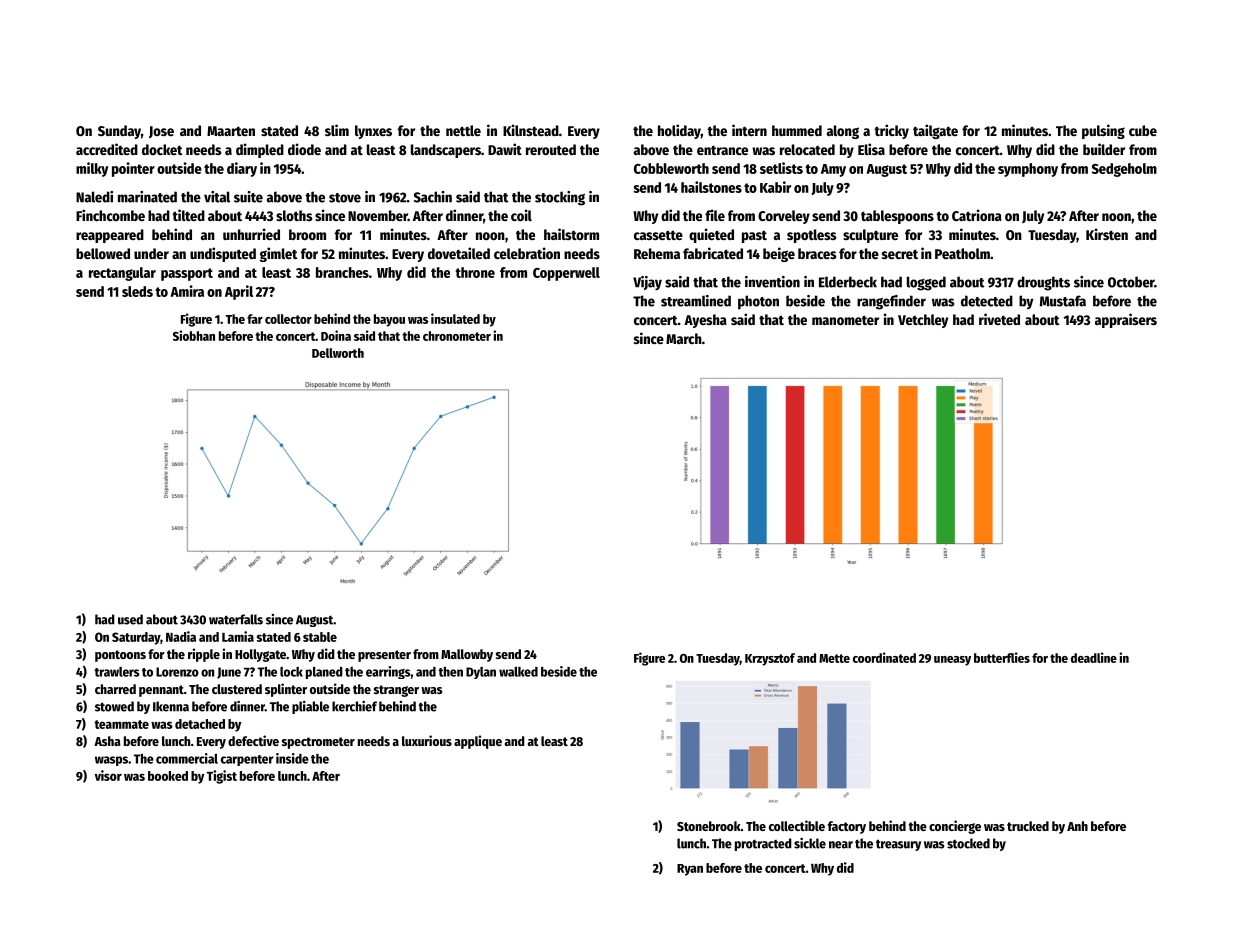 This screenshot has height=952, width=1233. What do you see at coordinates (463, 130) in the screenshot?
I see `nettle` at bounding box center [463, 130].
